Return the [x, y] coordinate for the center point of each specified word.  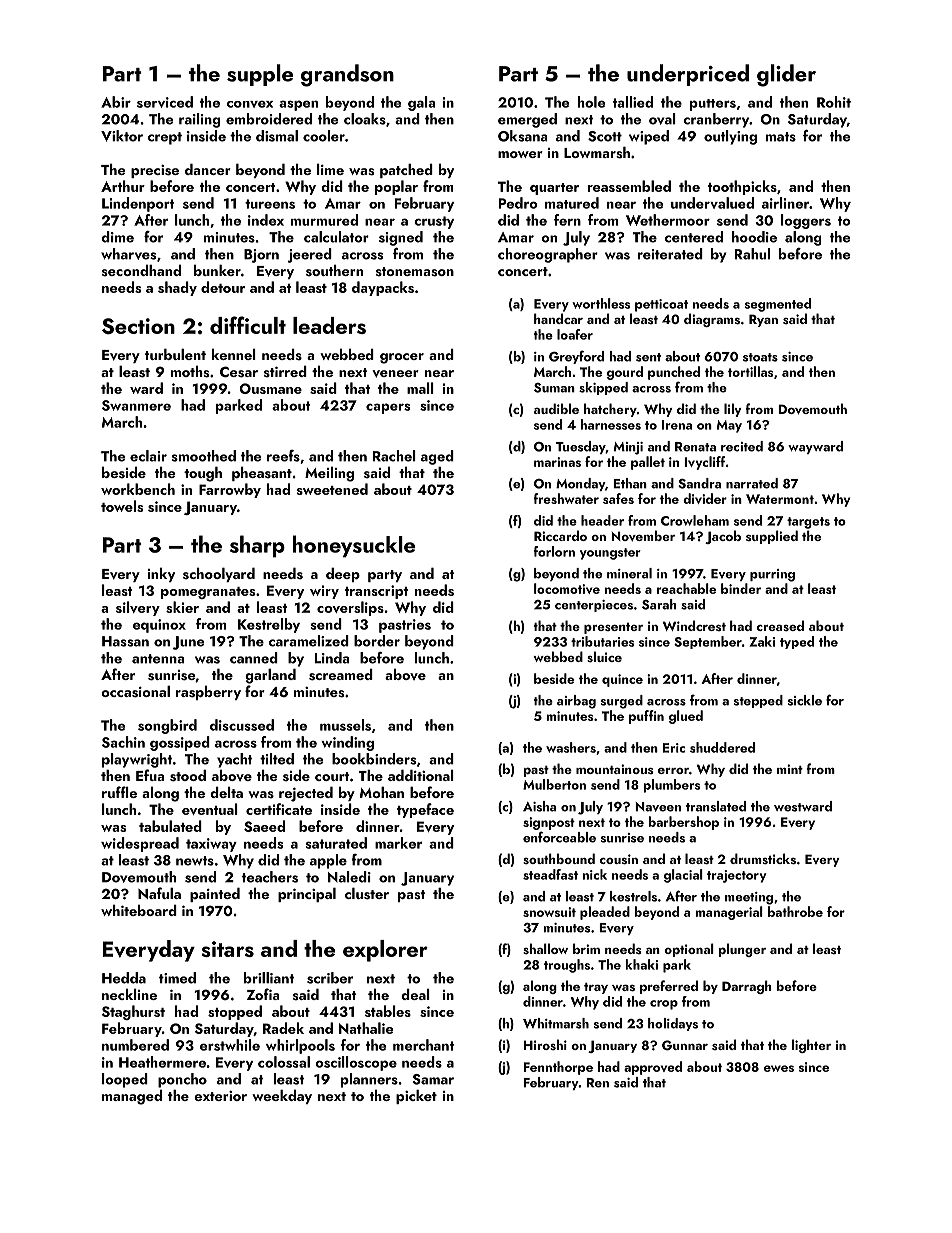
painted [215, 895]
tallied [633, 102]
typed [797, 642]
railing [199, 120]
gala [421, 103]
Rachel [394, 456]
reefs [283, 456]
